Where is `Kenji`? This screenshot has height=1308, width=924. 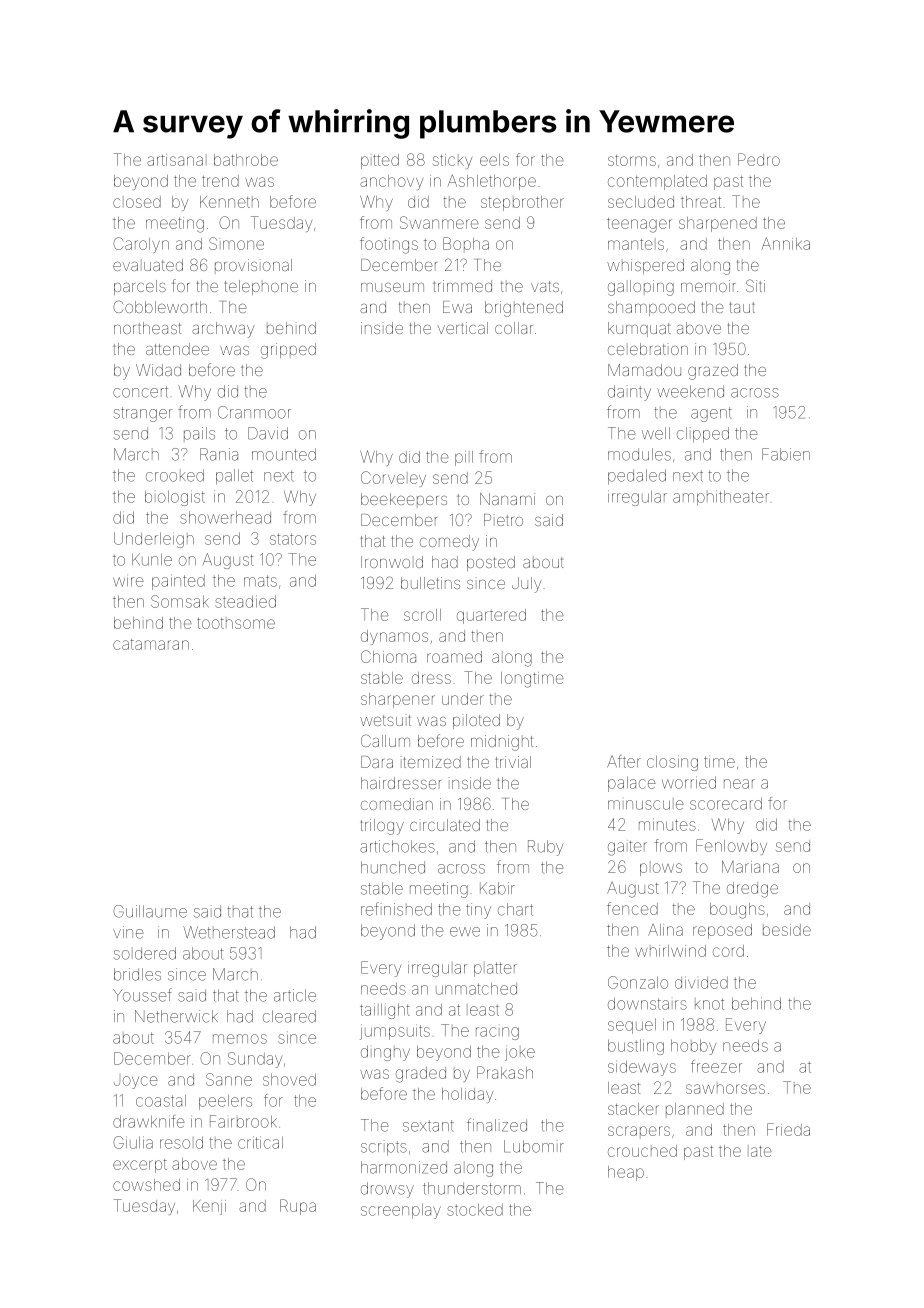 Kenji is located at coordinates (209, 1207).
